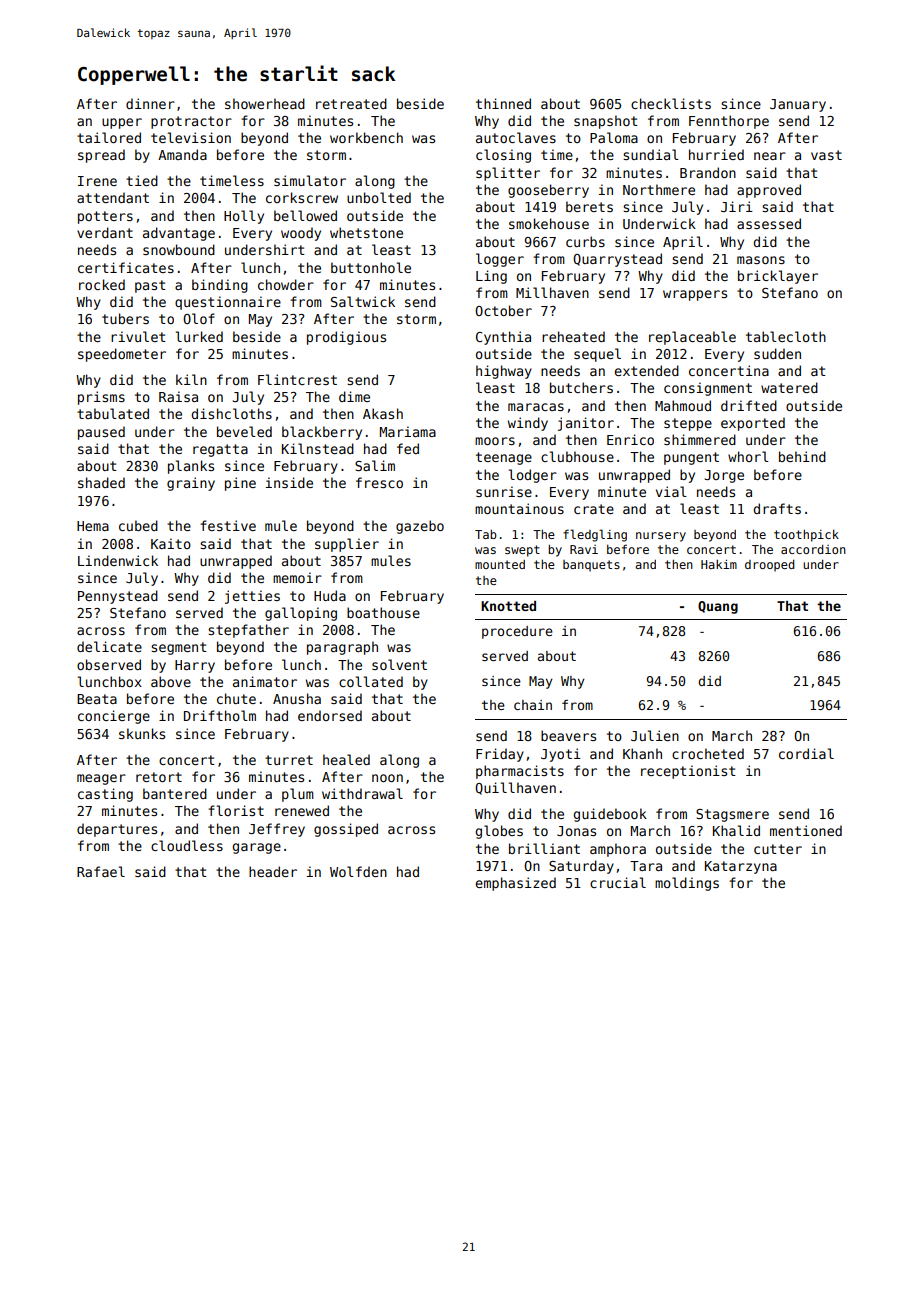 The height and width of the document is (1308, 924). What do you see at coordinates (105, 217) in the document?
I see `potters` at bounding box center [105, 217].
